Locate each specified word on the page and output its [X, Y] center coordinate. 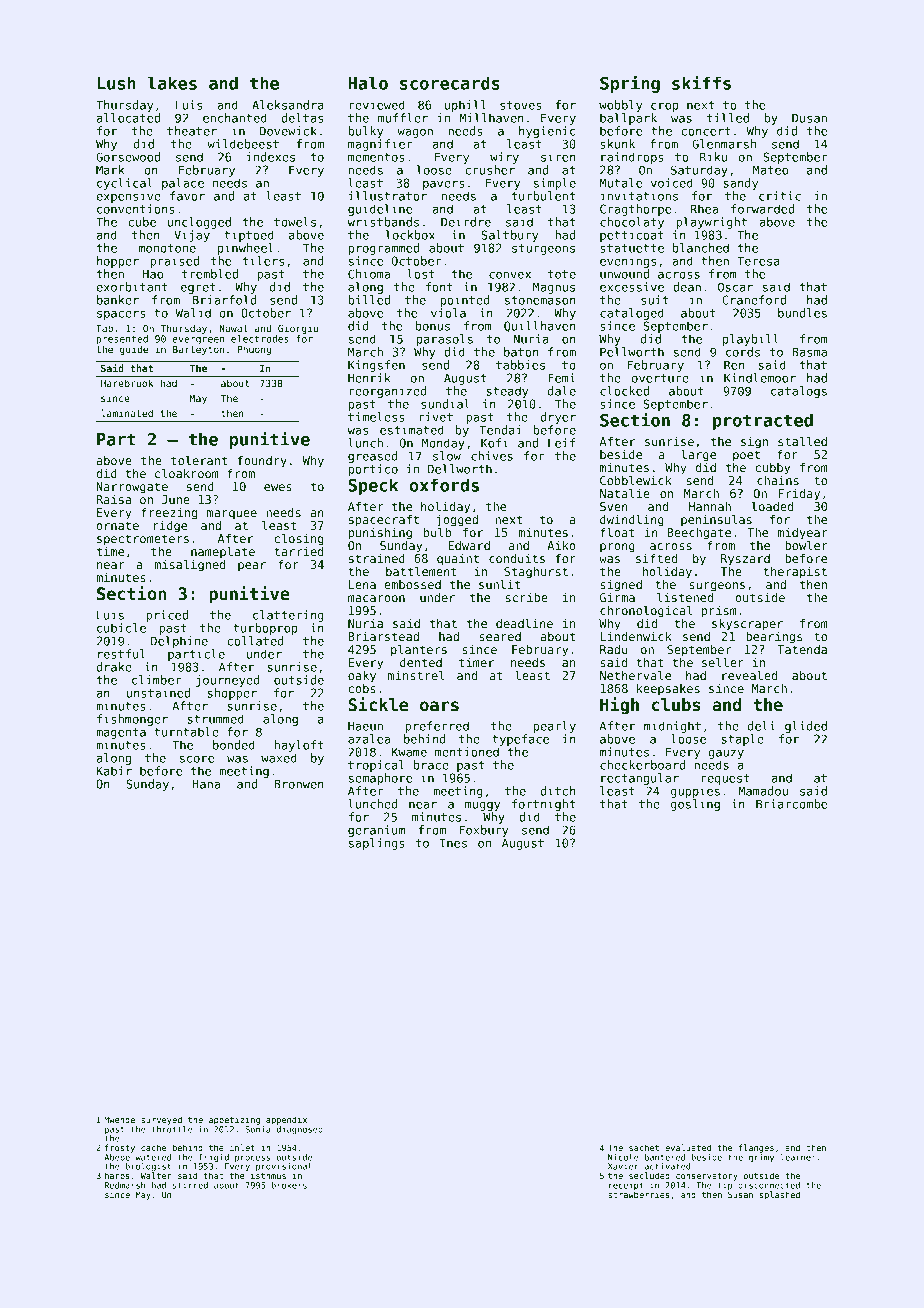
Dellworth [460, 469]
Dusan [809, 118]
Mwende [119, 1119]
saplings [377, 844]
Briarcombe [791, 804]
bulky [366, 132]
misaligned [190, 566]
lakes [172, 83]
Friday [799, 495]
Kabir [114, 771]
